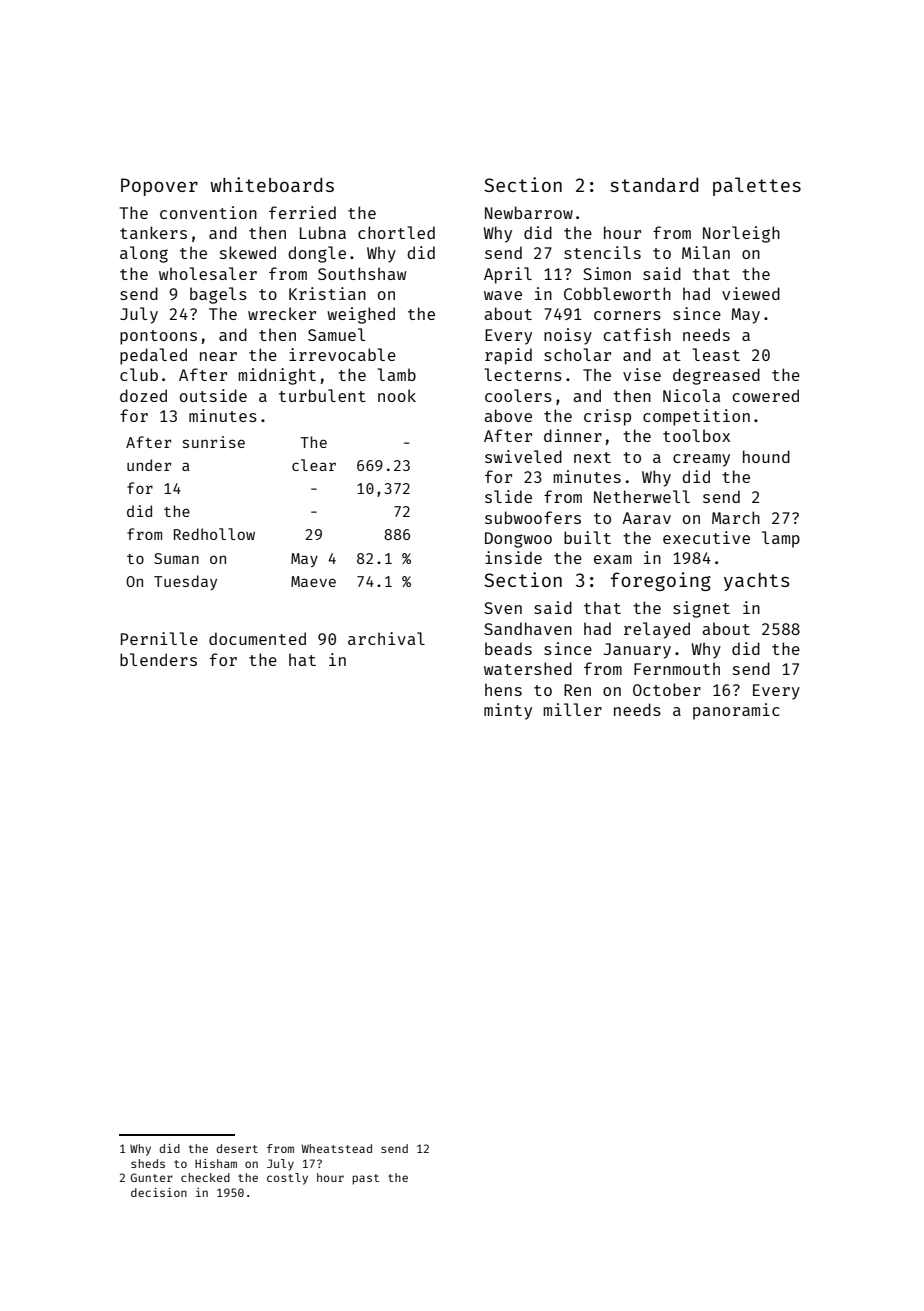 The height and width of the image is (1311, 924). Describe the element at coordinates (766, 456) in the image. I see `hound` at that location.
